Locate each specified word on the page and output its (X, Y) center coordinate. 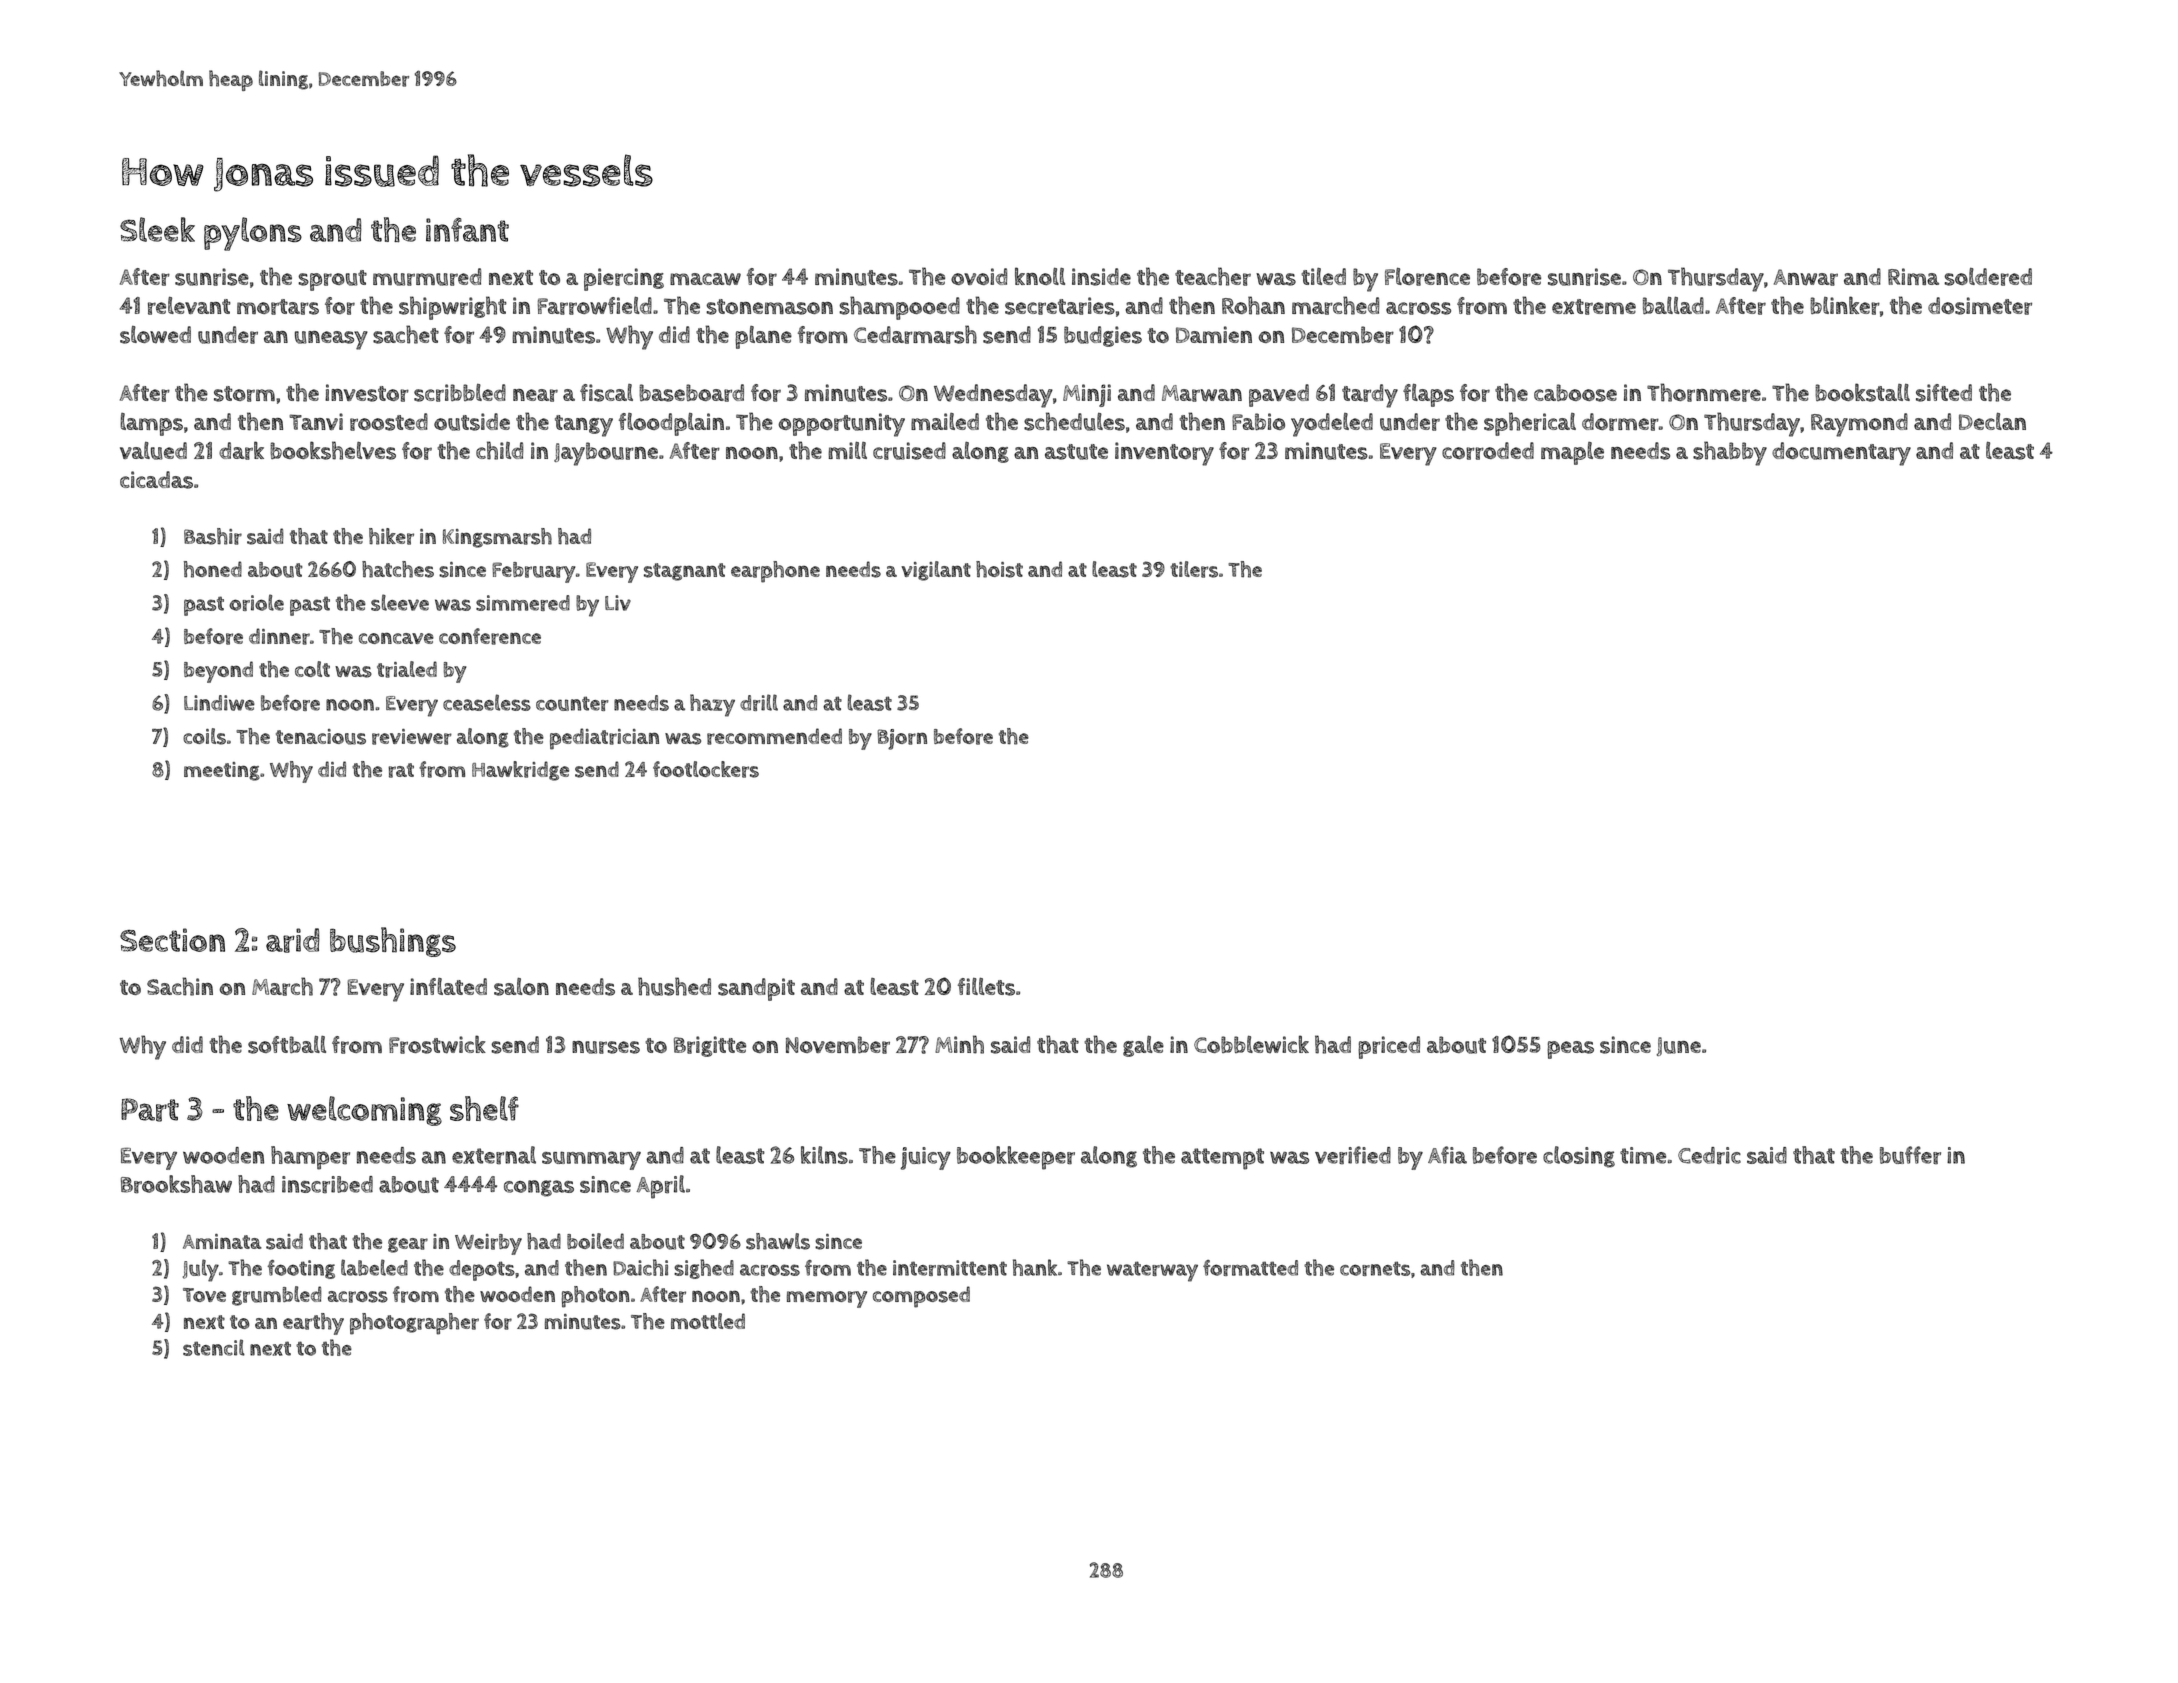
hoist (999, 569)
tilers (1194, 569)
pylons (253, 234)
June (1679, 1046)
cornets (1375, 1268)
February (533, 572)
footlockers (706, 769)
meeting (222, 771)
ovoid (979, 276)
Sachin (180, 986)
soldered (1988, 277)
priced (1389, 1047)
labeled (374, 1267)
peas (1570, 1050)
